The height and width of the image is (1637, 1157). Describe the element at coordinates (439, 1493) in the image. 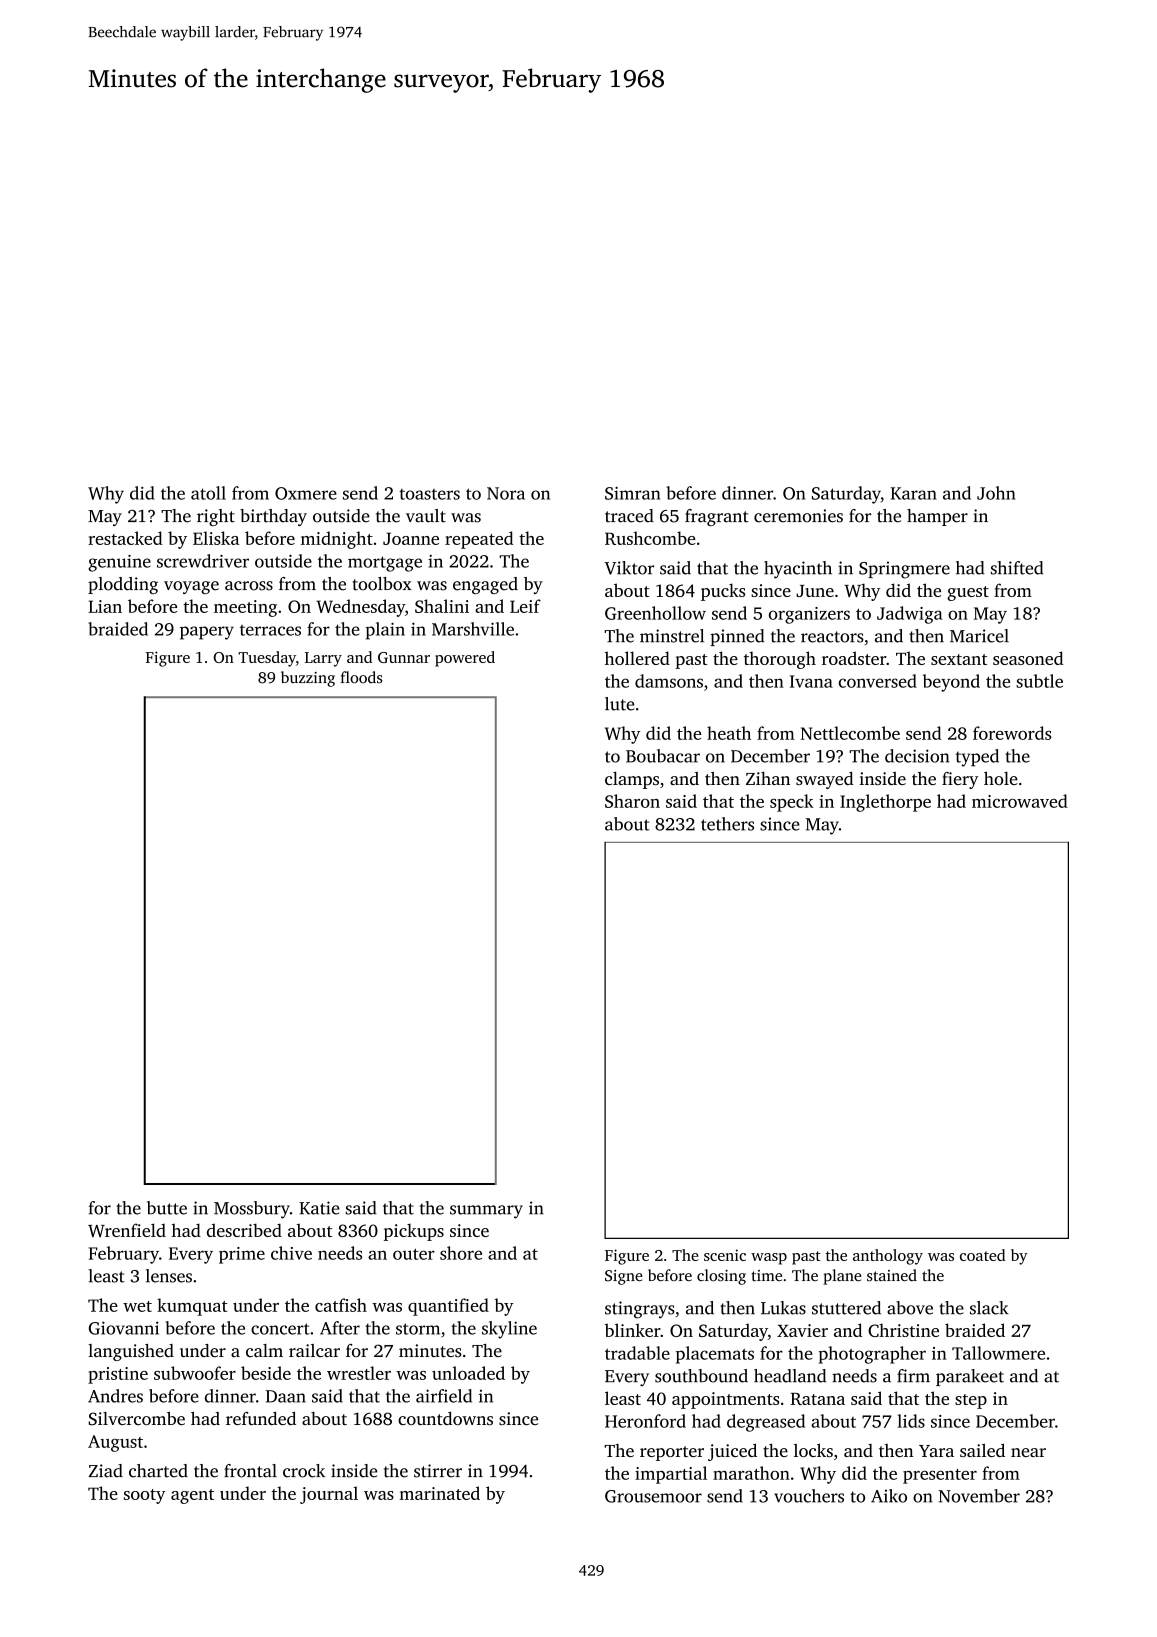

I see `marinated` at that location.
